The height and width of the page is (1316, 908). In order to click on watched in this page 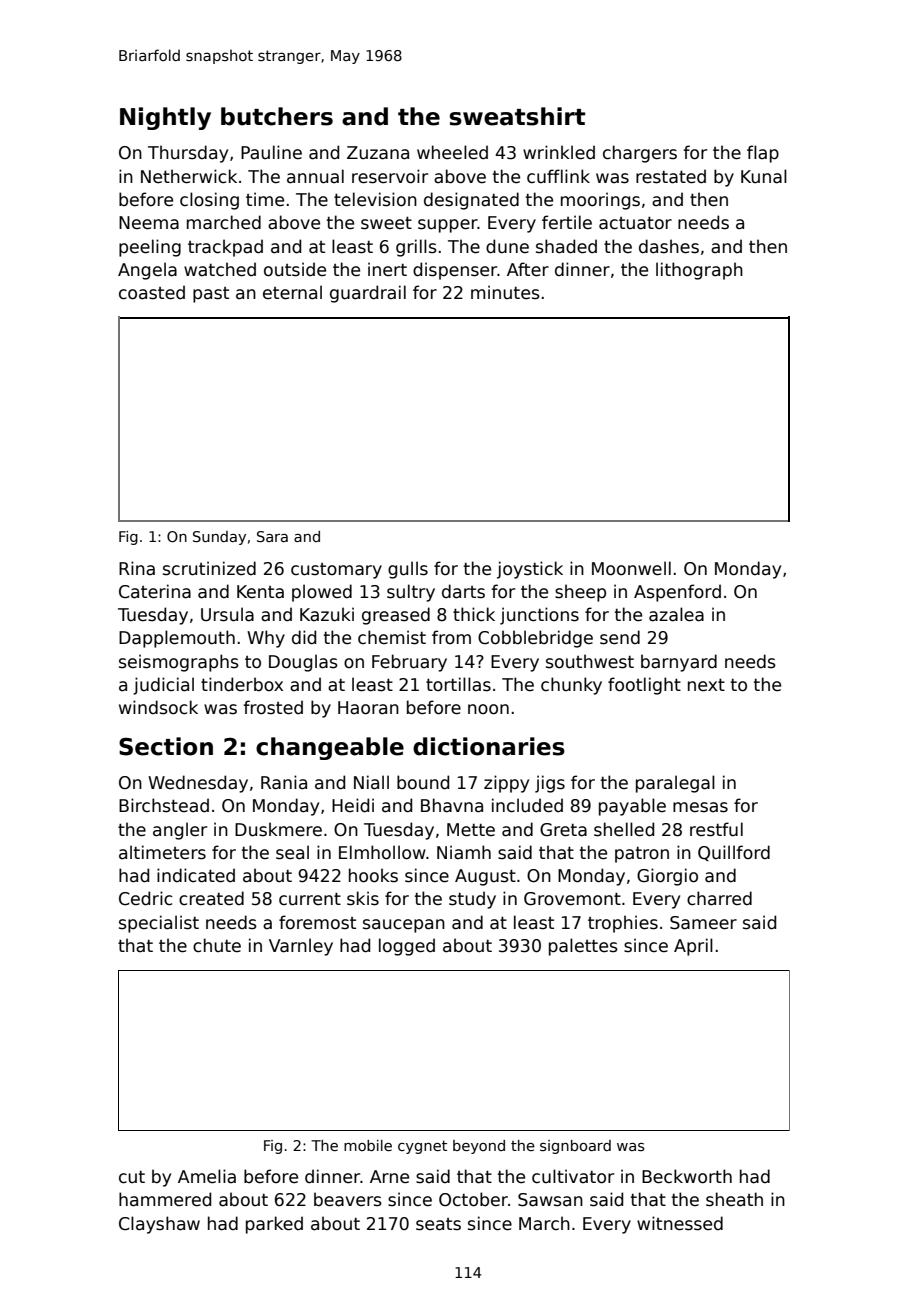, I will do `click(220, 269)`.
